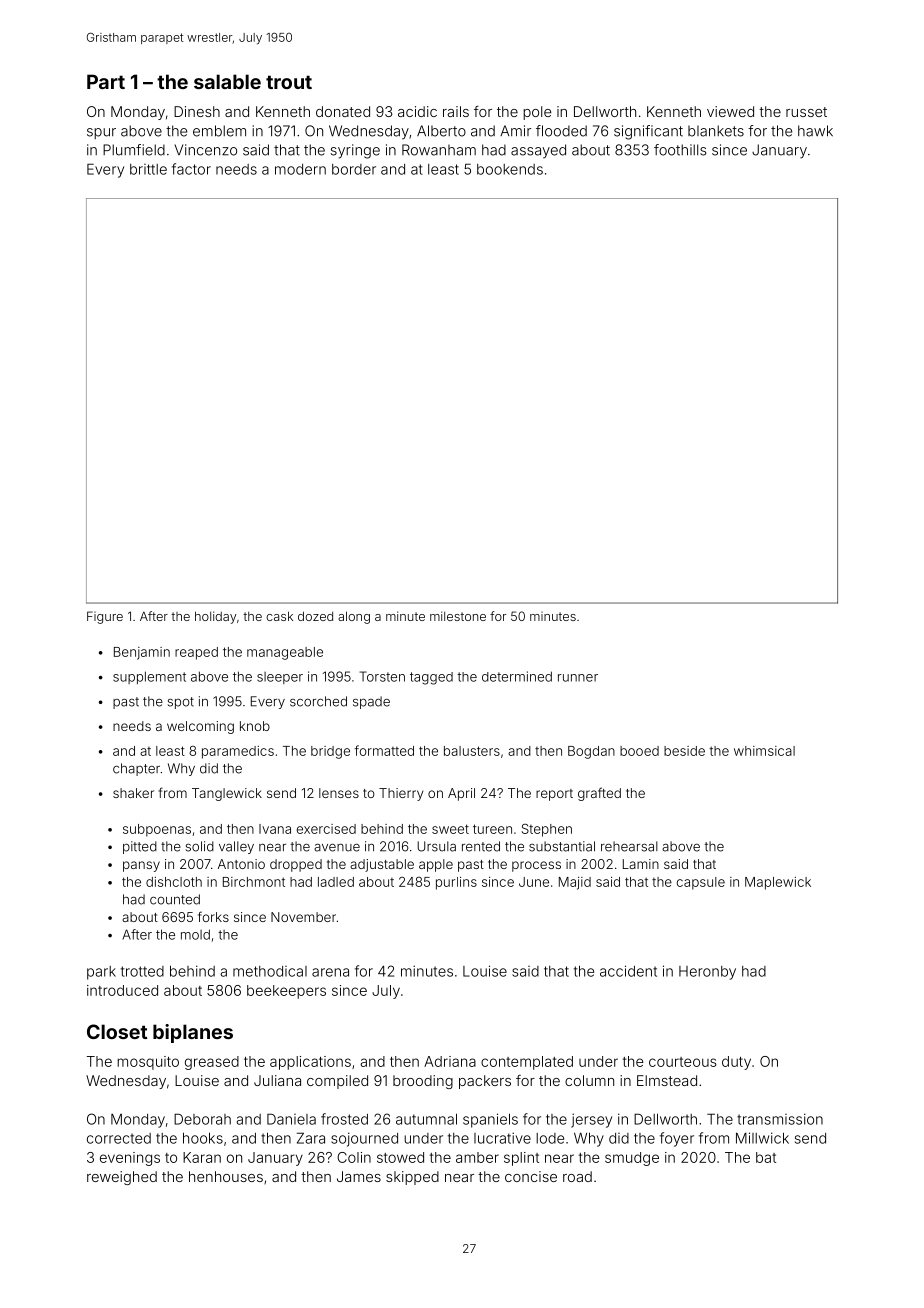 The image size is (924, 1308). What do you see at coordinates (806, 112) in the image?
I see `russet` at bounding box center [806, 112].
